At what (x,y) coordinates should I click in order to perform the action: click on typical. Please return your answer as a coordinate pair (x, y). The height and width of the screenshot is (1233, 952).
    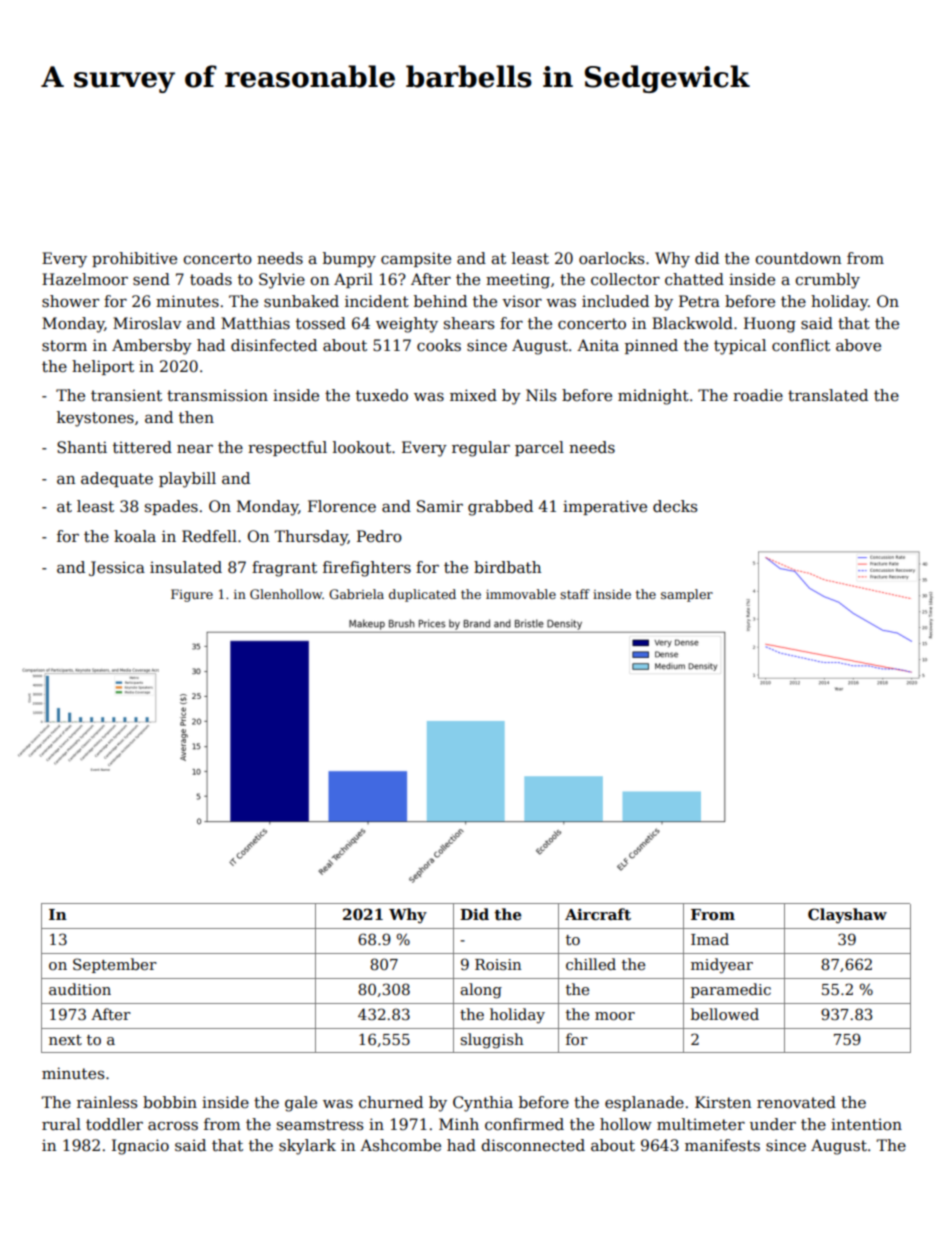
    Looking at the image, I should click on (740, 347).
